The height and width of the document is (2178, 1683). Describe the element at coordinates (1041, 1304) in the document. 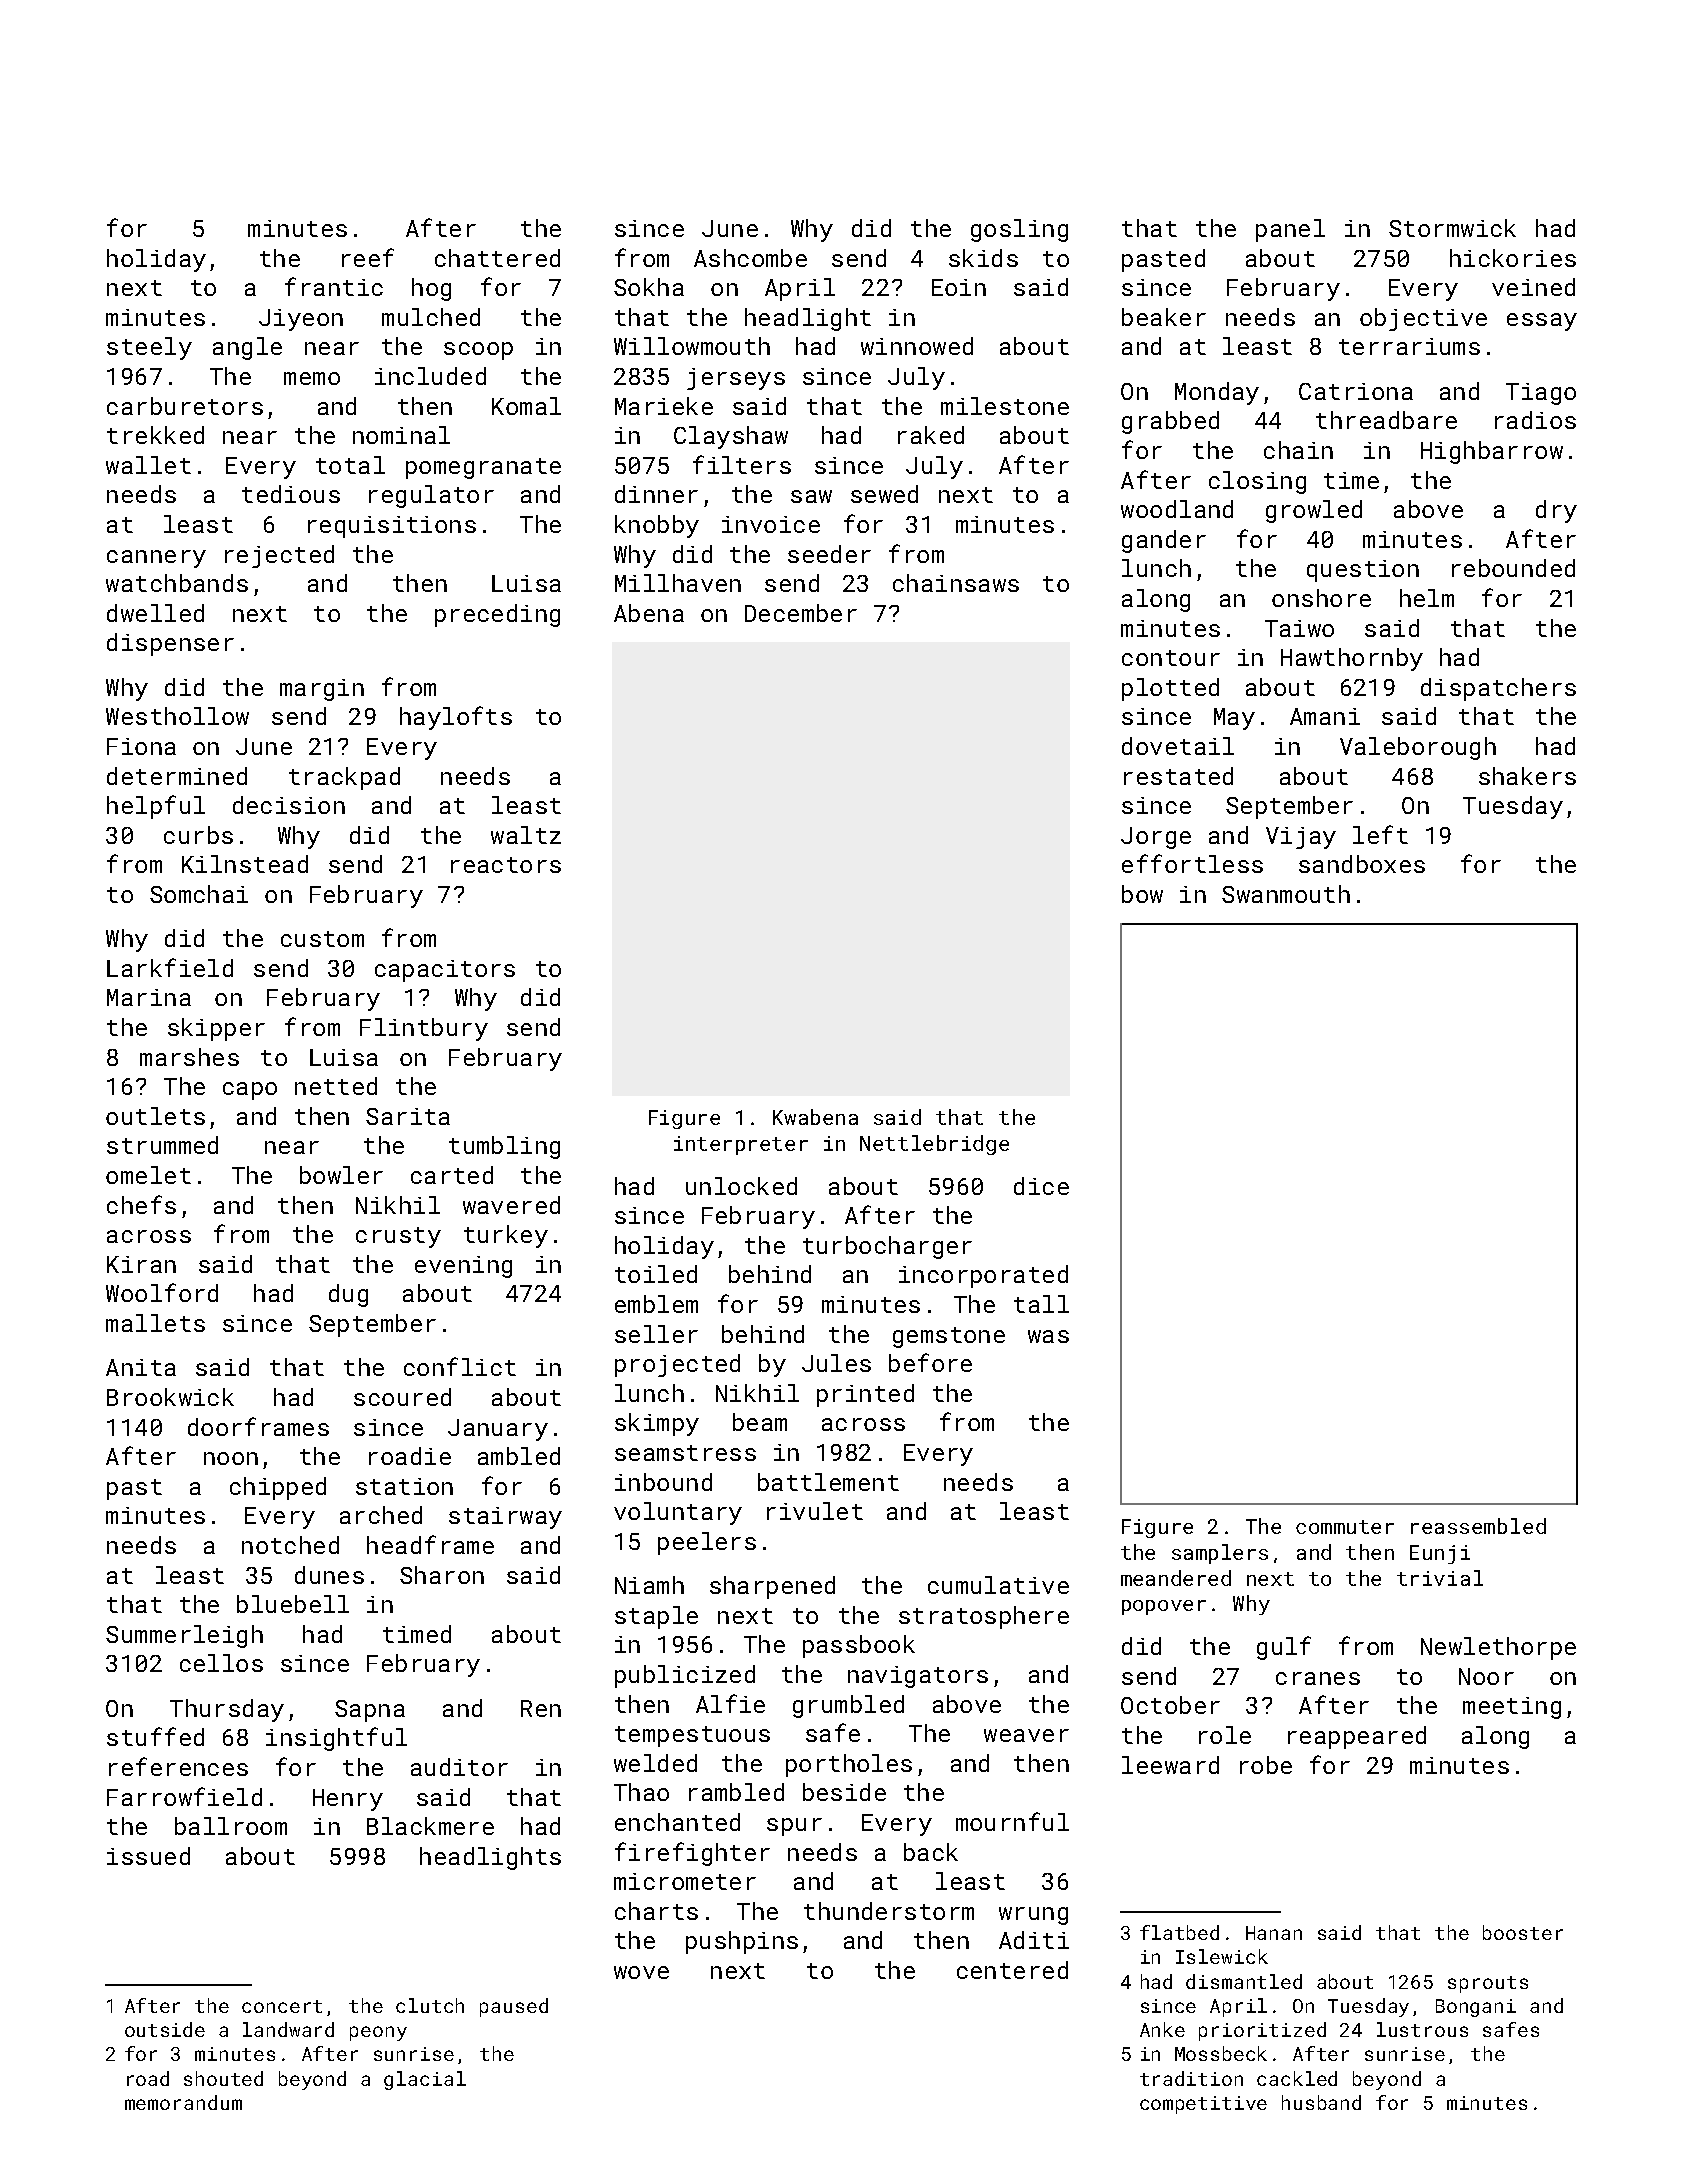

I see `tall` at that location.
